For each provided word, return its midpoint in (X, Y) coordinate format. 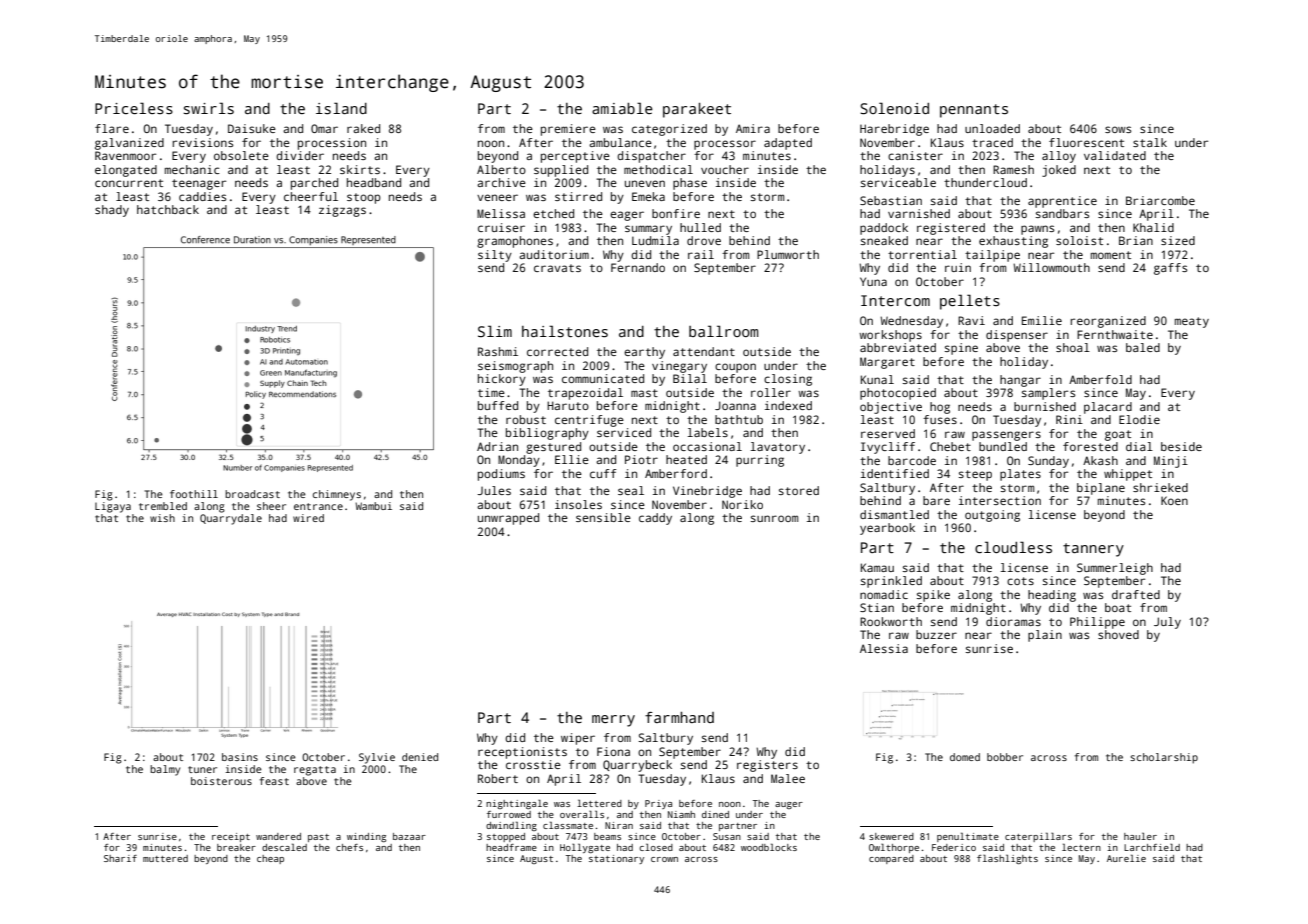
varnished (919, 213)
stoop (364, 198)
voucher (725, 169)
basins (240, 757)
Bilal (690, 378)
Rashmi (498, 351)
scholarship (1164, 758)
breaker (236, 847)
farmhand (679, 717)
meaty (1192, 322)
